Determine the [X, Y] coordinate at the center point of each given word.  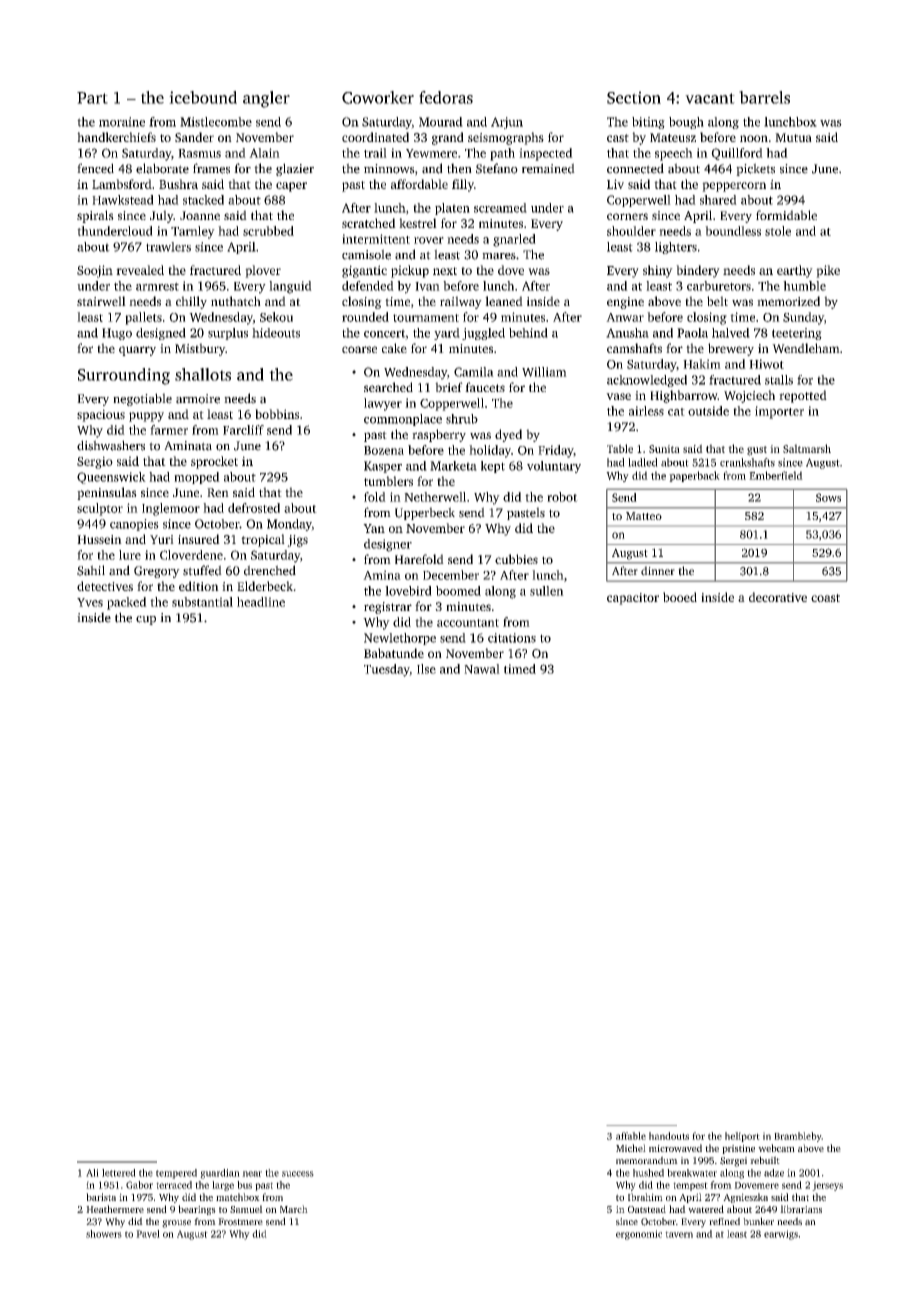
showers [104, 1234]
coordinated [375, 137]
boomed [458, 591]
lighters [676, 248]
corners [627, 216]
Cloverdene [191, 555]
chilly [191, 302]
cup [146, 620]
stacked [203, 200]
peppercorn [734, 187]
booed [680, 597]
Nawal [482, 669]
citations [512, 638]
